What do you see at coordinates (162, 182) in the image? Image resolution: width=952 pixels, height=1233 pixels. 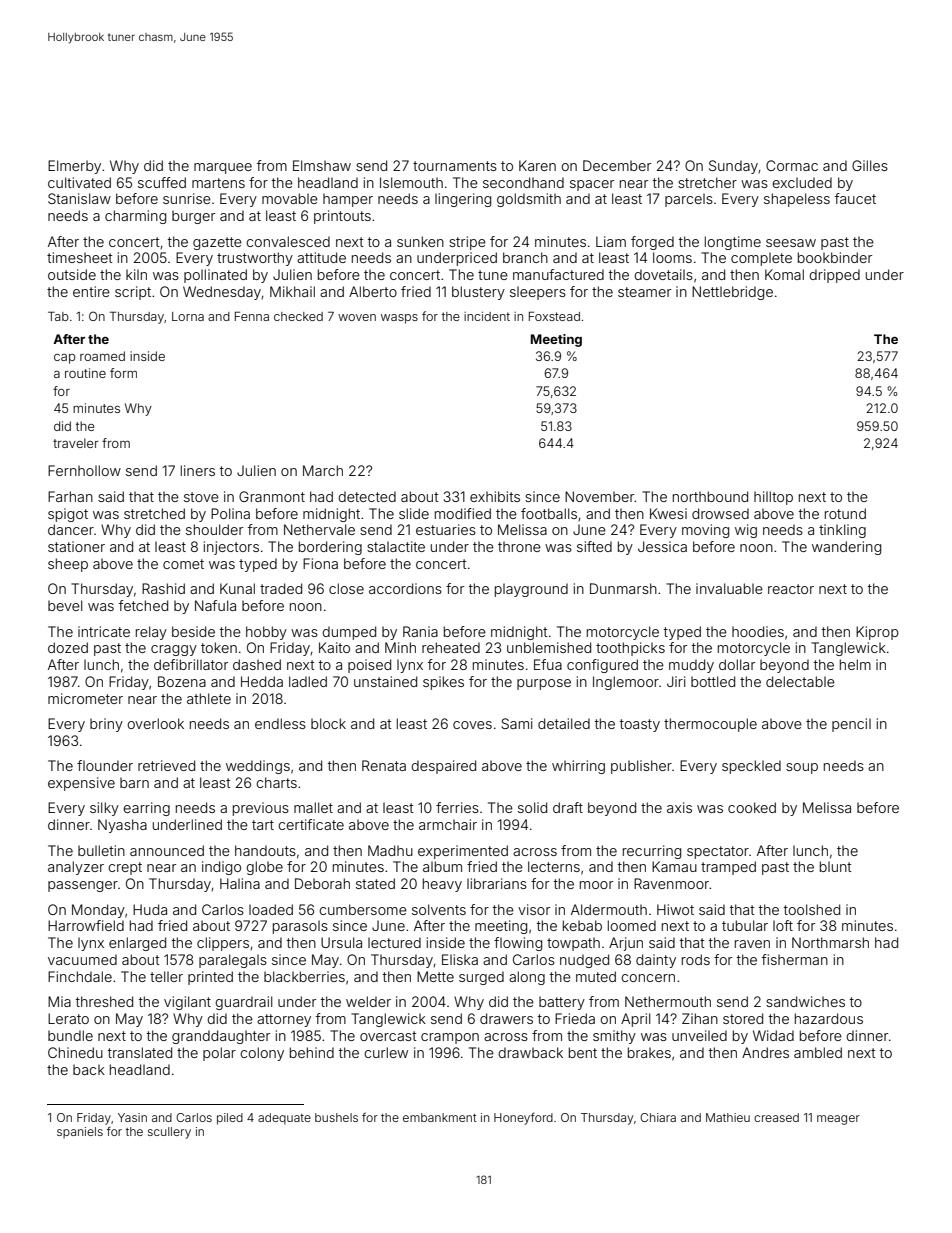 I see `scuffed` at bounding box center [162, 182].
